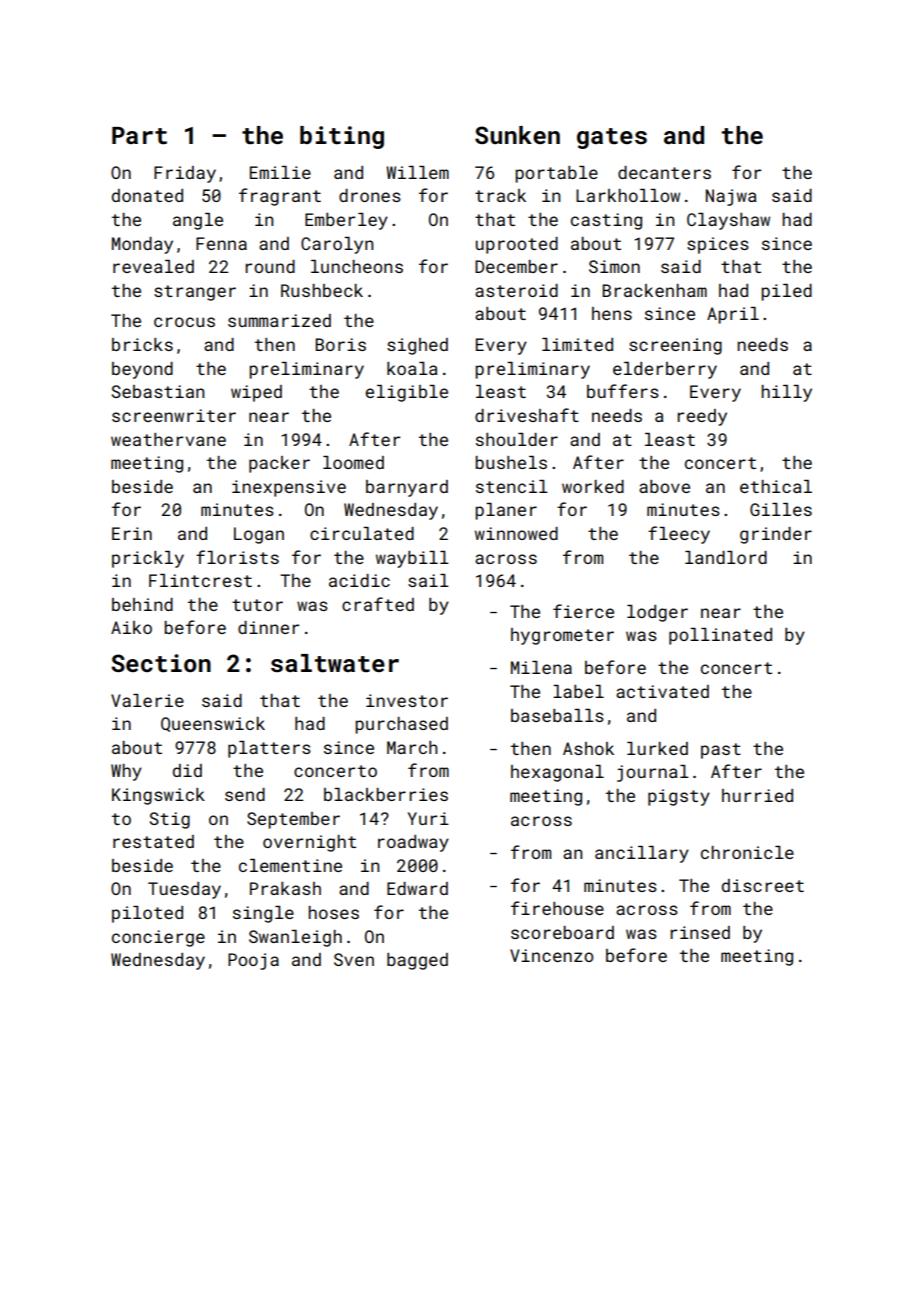 The height and width of the image is (1314, 924). I want to click on loomed, so click(353, 462).
